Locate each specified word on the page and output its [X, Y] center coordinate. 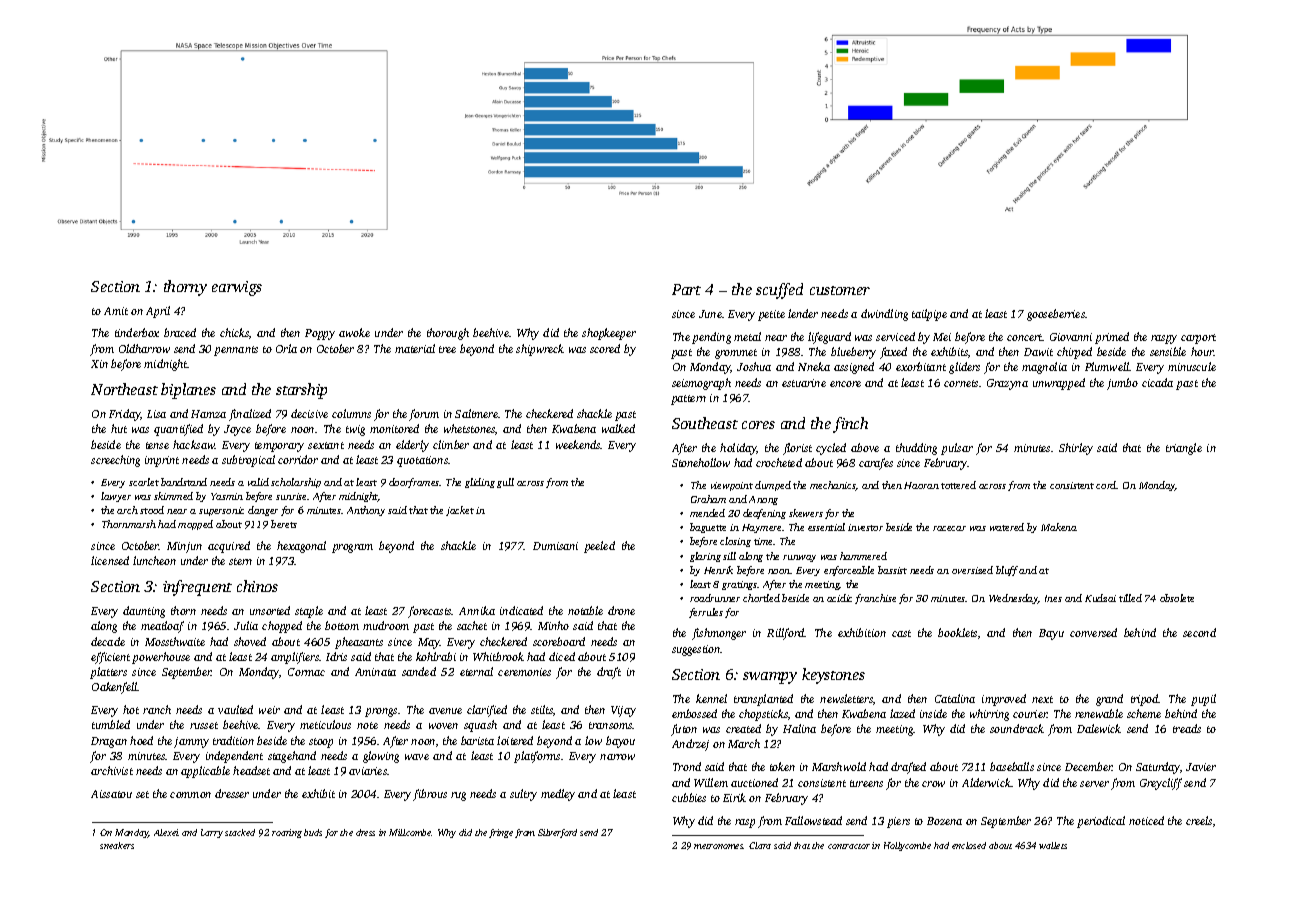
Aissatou [111, 794]
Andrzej [690, 745]
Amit [116, 311]
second [1199, 632]
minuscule [1192, 366]
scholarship [296, 483]
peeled [599, 547]
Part [686, 289]
